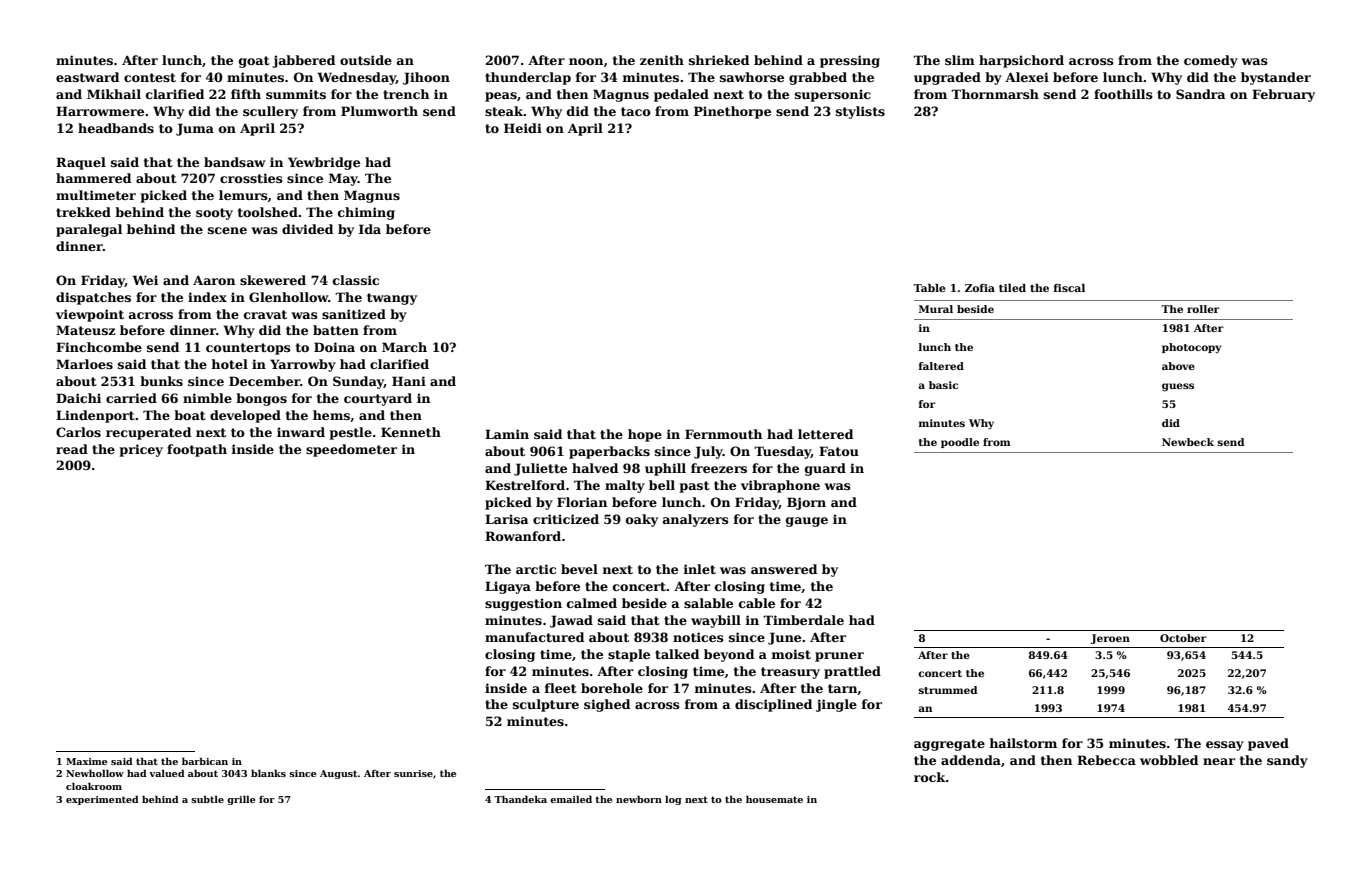 This image has height=887, width=1372. What do you see at coordinates (141, 450) in the image?
I see `pricey` at bounding box center [141, 450].
